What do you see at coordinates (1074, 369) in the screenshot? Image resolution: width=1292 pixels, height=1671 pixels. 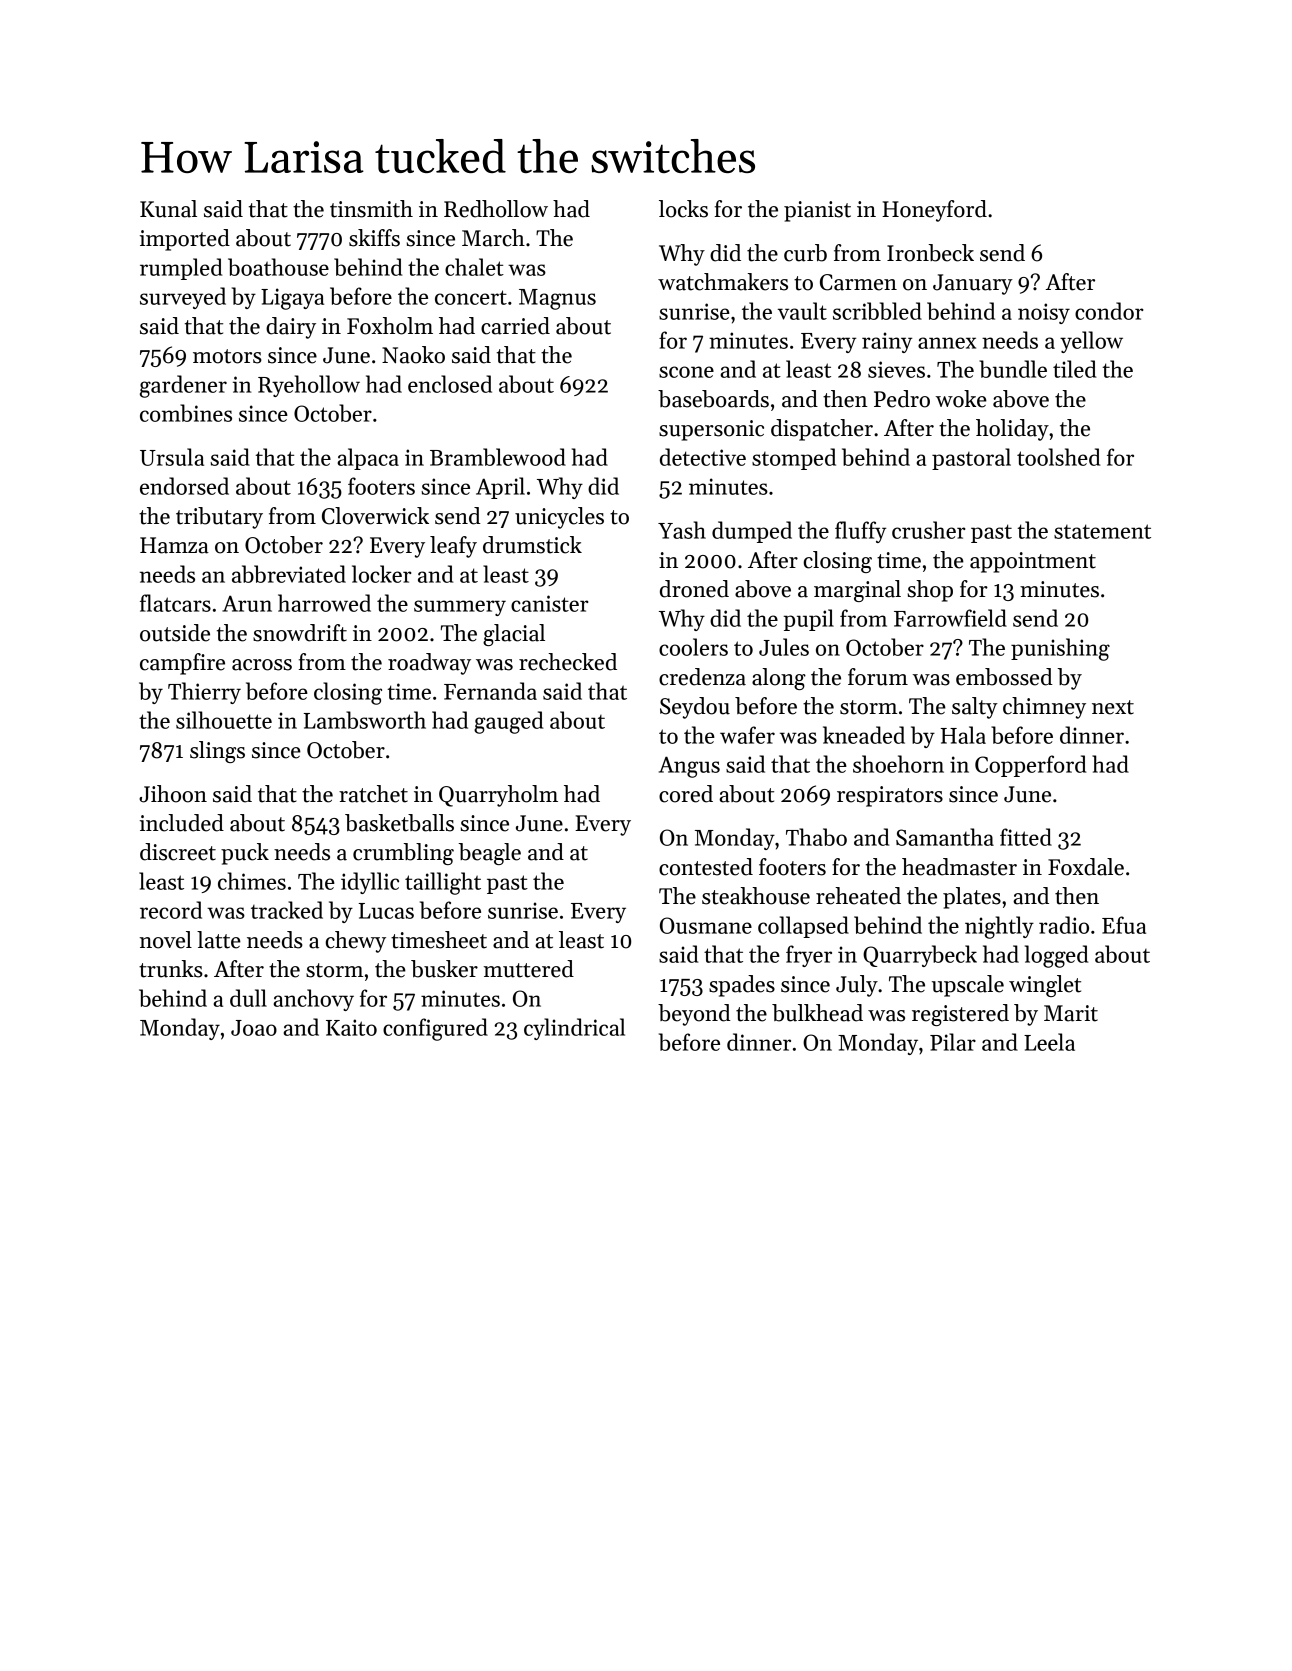 I see `tiled` at bounding box center [1074, 369].
